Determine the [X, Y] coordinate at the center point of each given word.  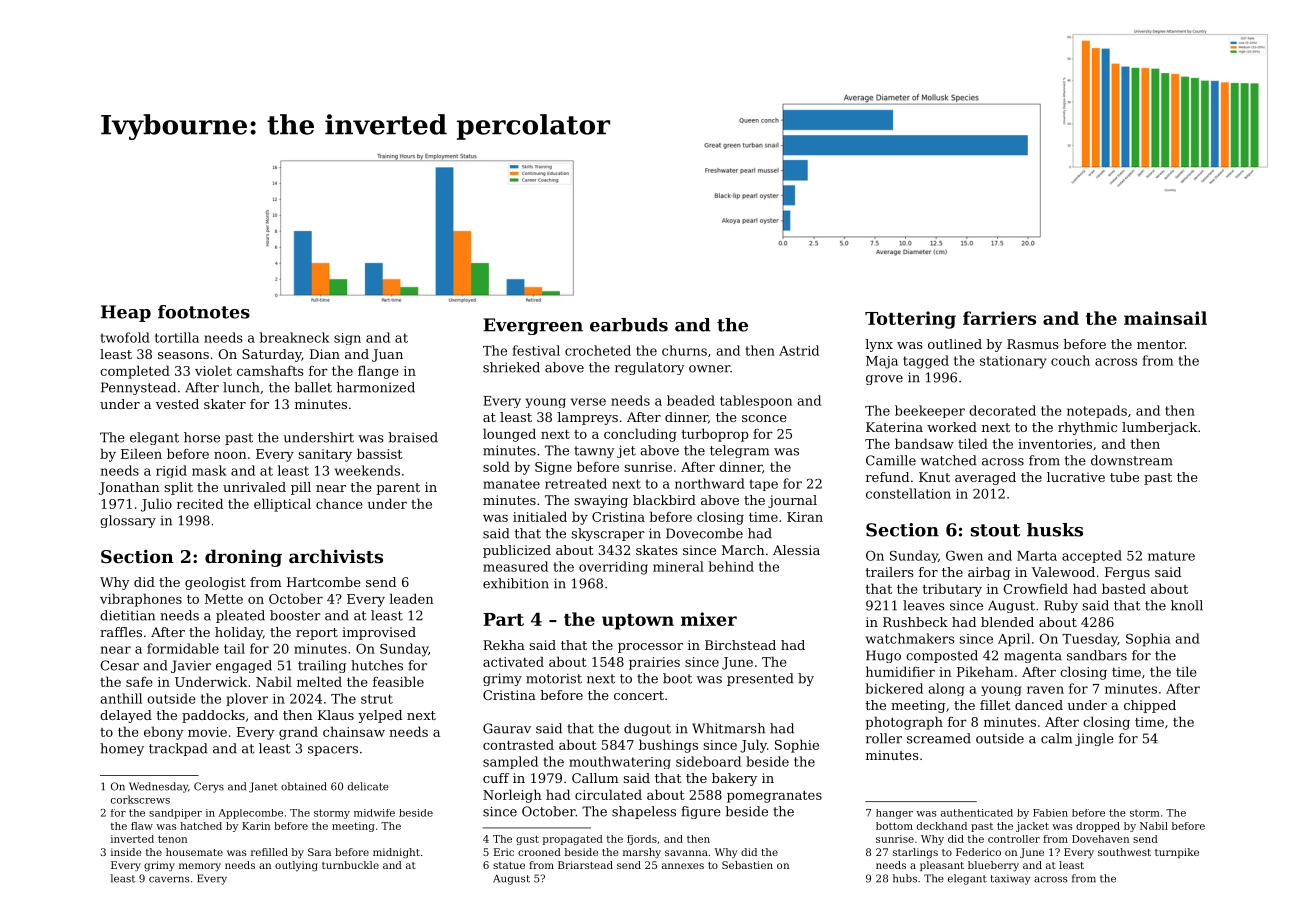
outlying [296, 866]
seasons [183, 355]
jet [626, 451]
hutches [377, 665]
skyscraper [608, 534]
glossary [128, 521]
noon [230, 455]
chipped [1150, 706]
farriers [999, 318]
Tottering [910, 320]
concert [639, 695]
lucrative [1076, 477]
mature [1171, 556]
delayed [126, 716]
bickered [894, 688]
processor [650, 648]
